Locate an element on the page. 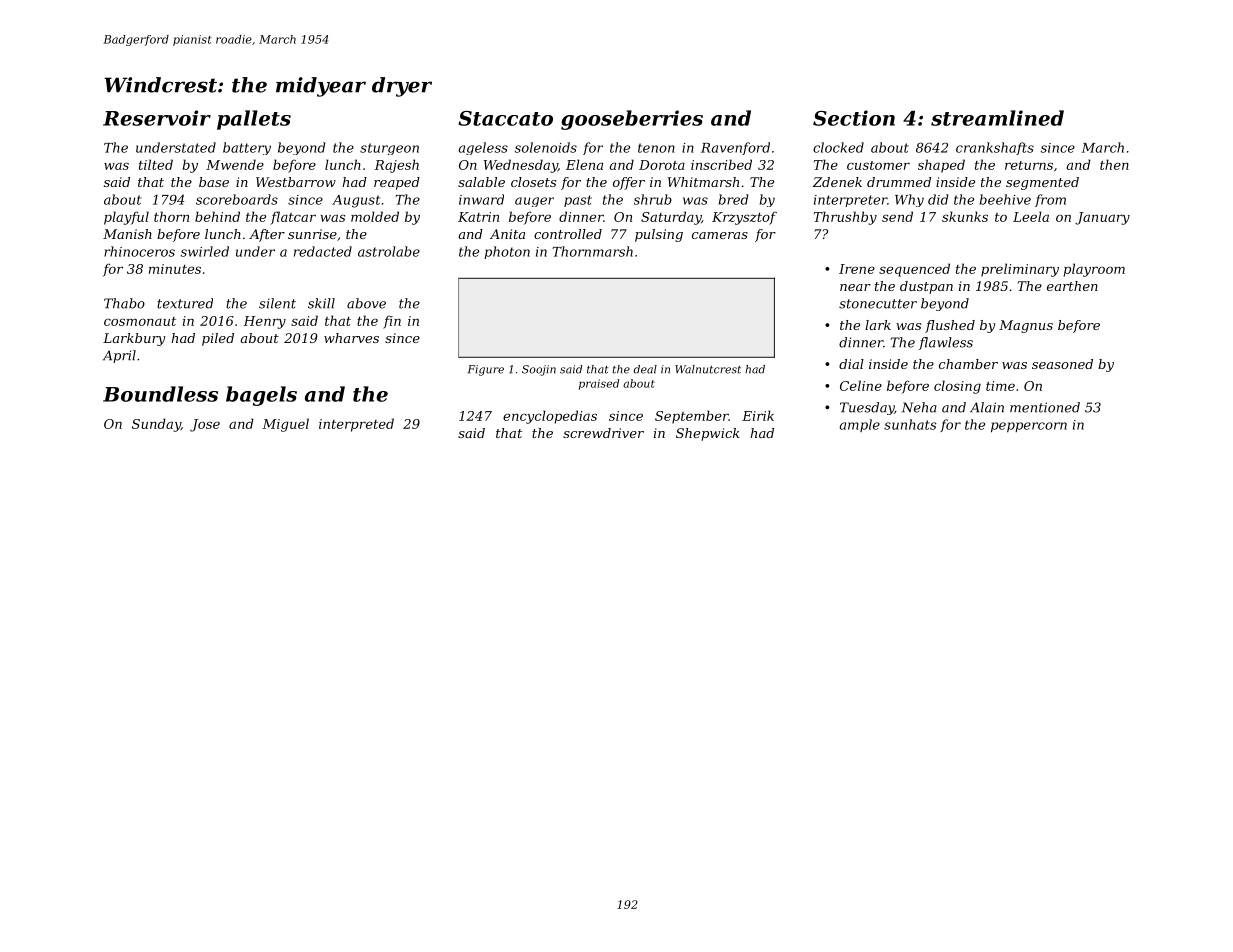 The width and height of the page is (1233, 952). pulsing is located at coordinates (659, 235).
